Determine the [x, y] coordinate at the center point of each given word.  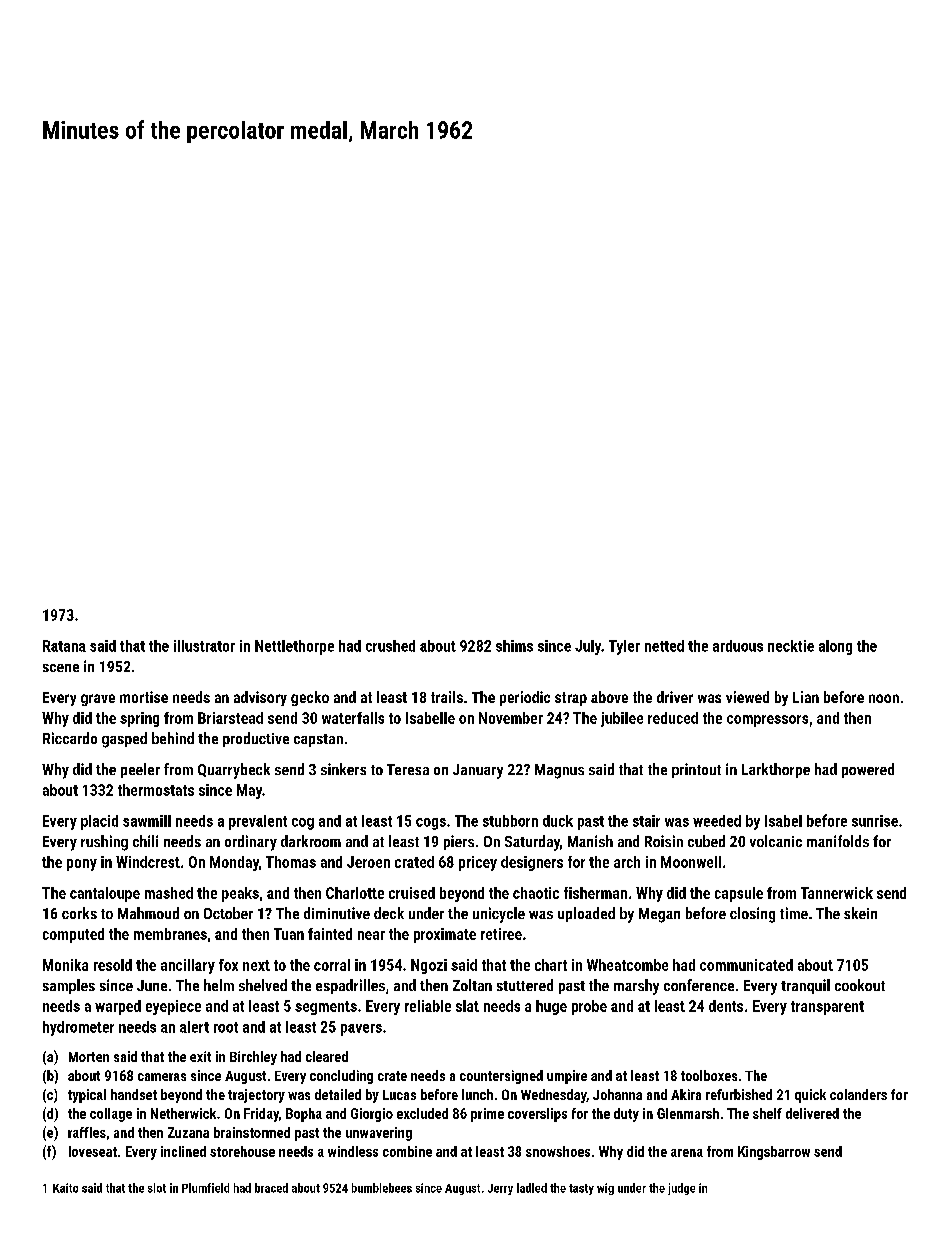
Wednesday [553, 1096]
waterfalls [353, 718]
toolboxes [709, 1075]
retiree [501, 934]
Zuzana [188, 1132]
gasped [124, 740]
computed [73, 935]
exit [200, 1056]
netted [664, 646]
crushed [390, 646]
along [835, 647]
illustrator [204, 646]
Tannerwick [837, 893]
